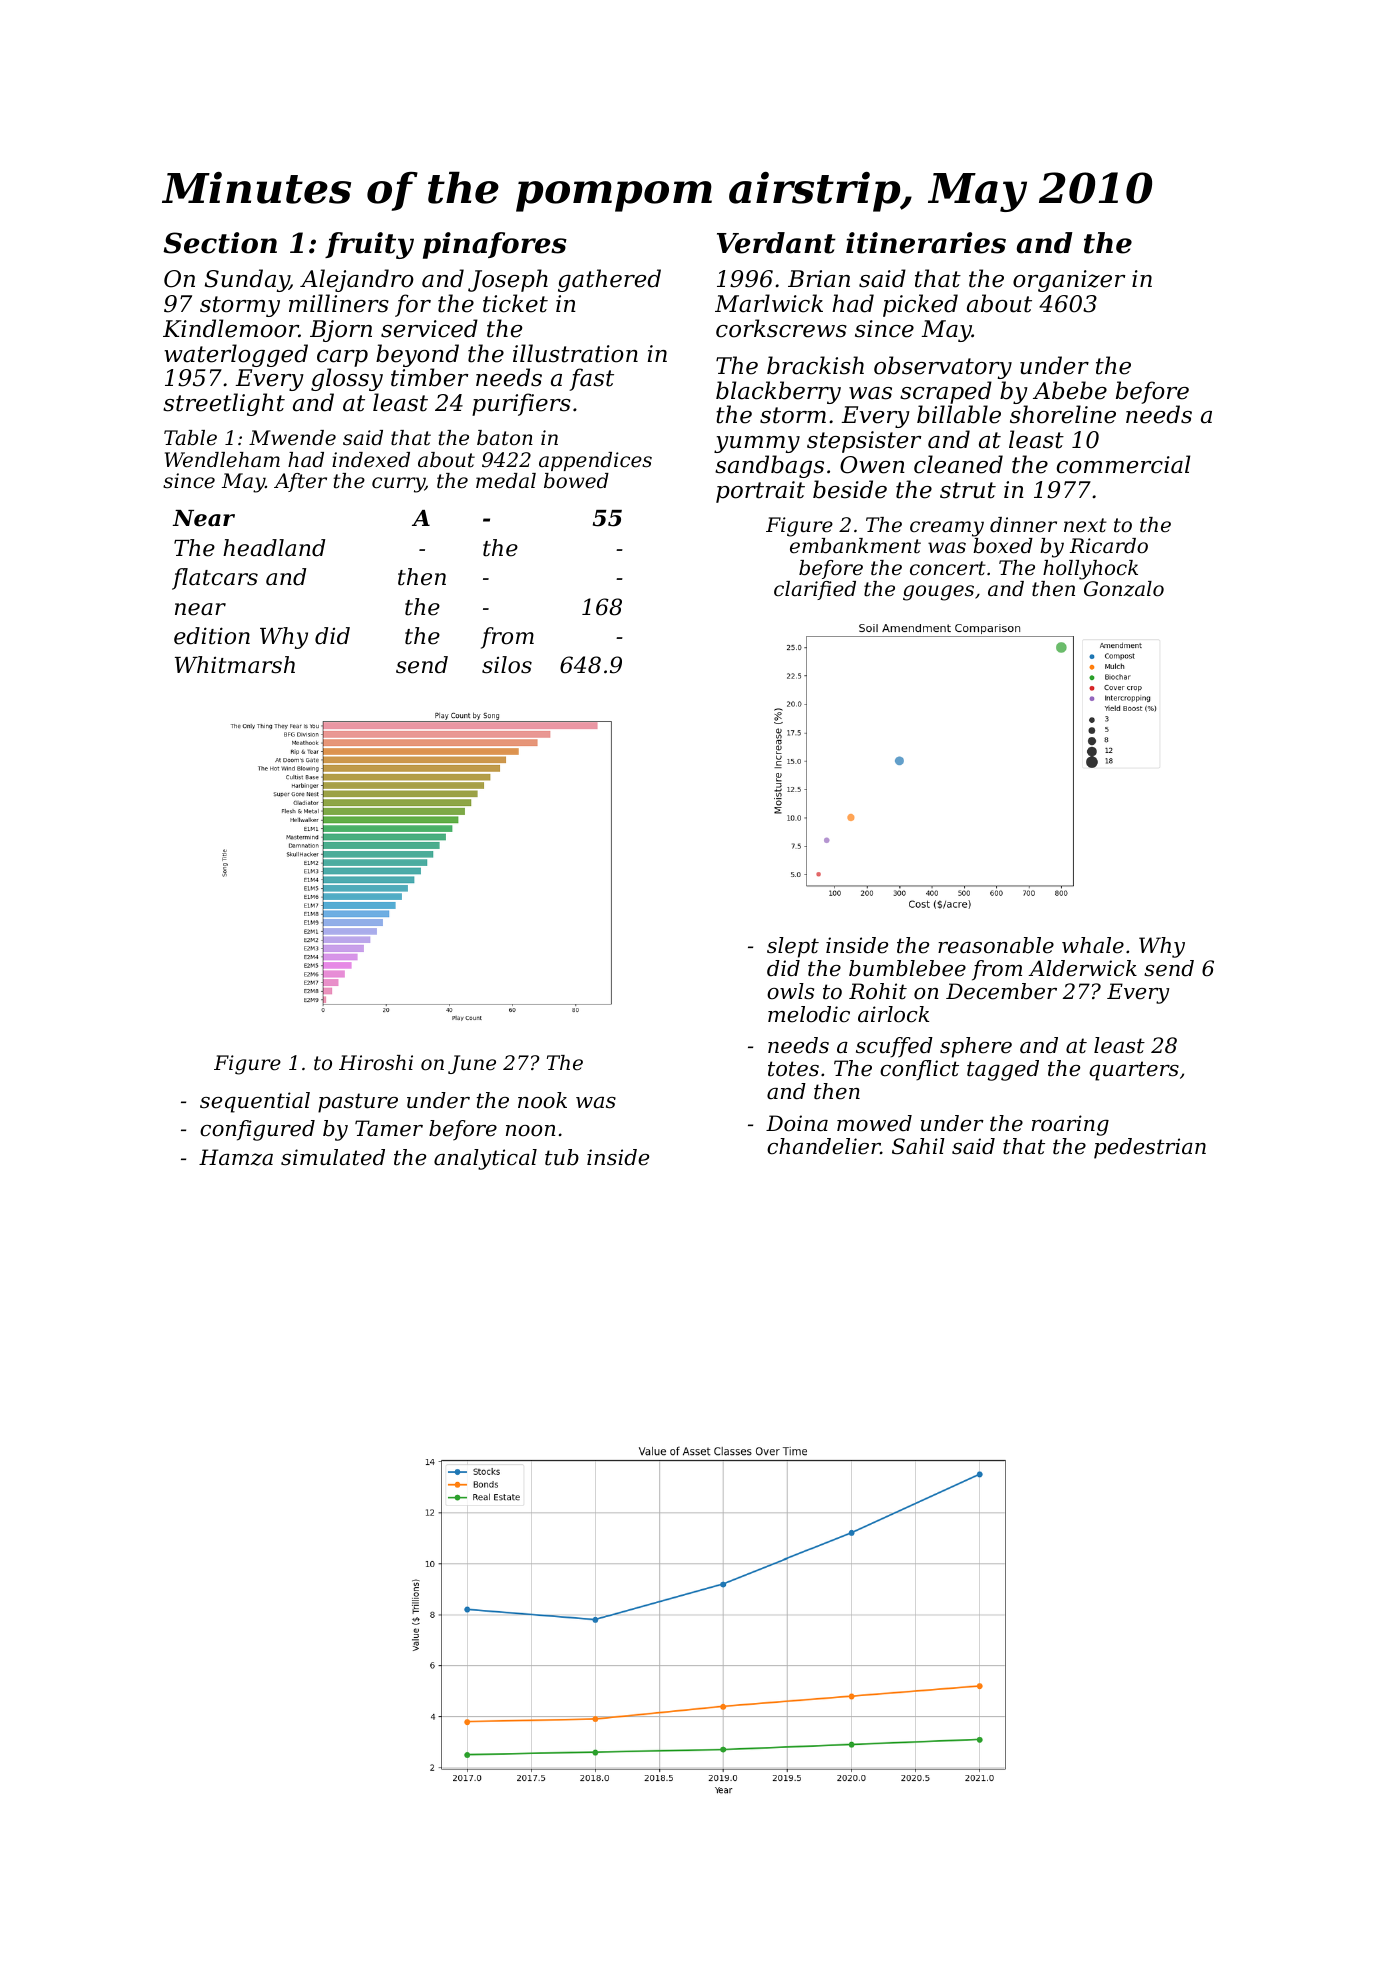 This page has height=1969, width=1386. What do you see at coordinates (235, 665) in the page?
I see `Whitmarsh` at bounding box center [235, 665].
